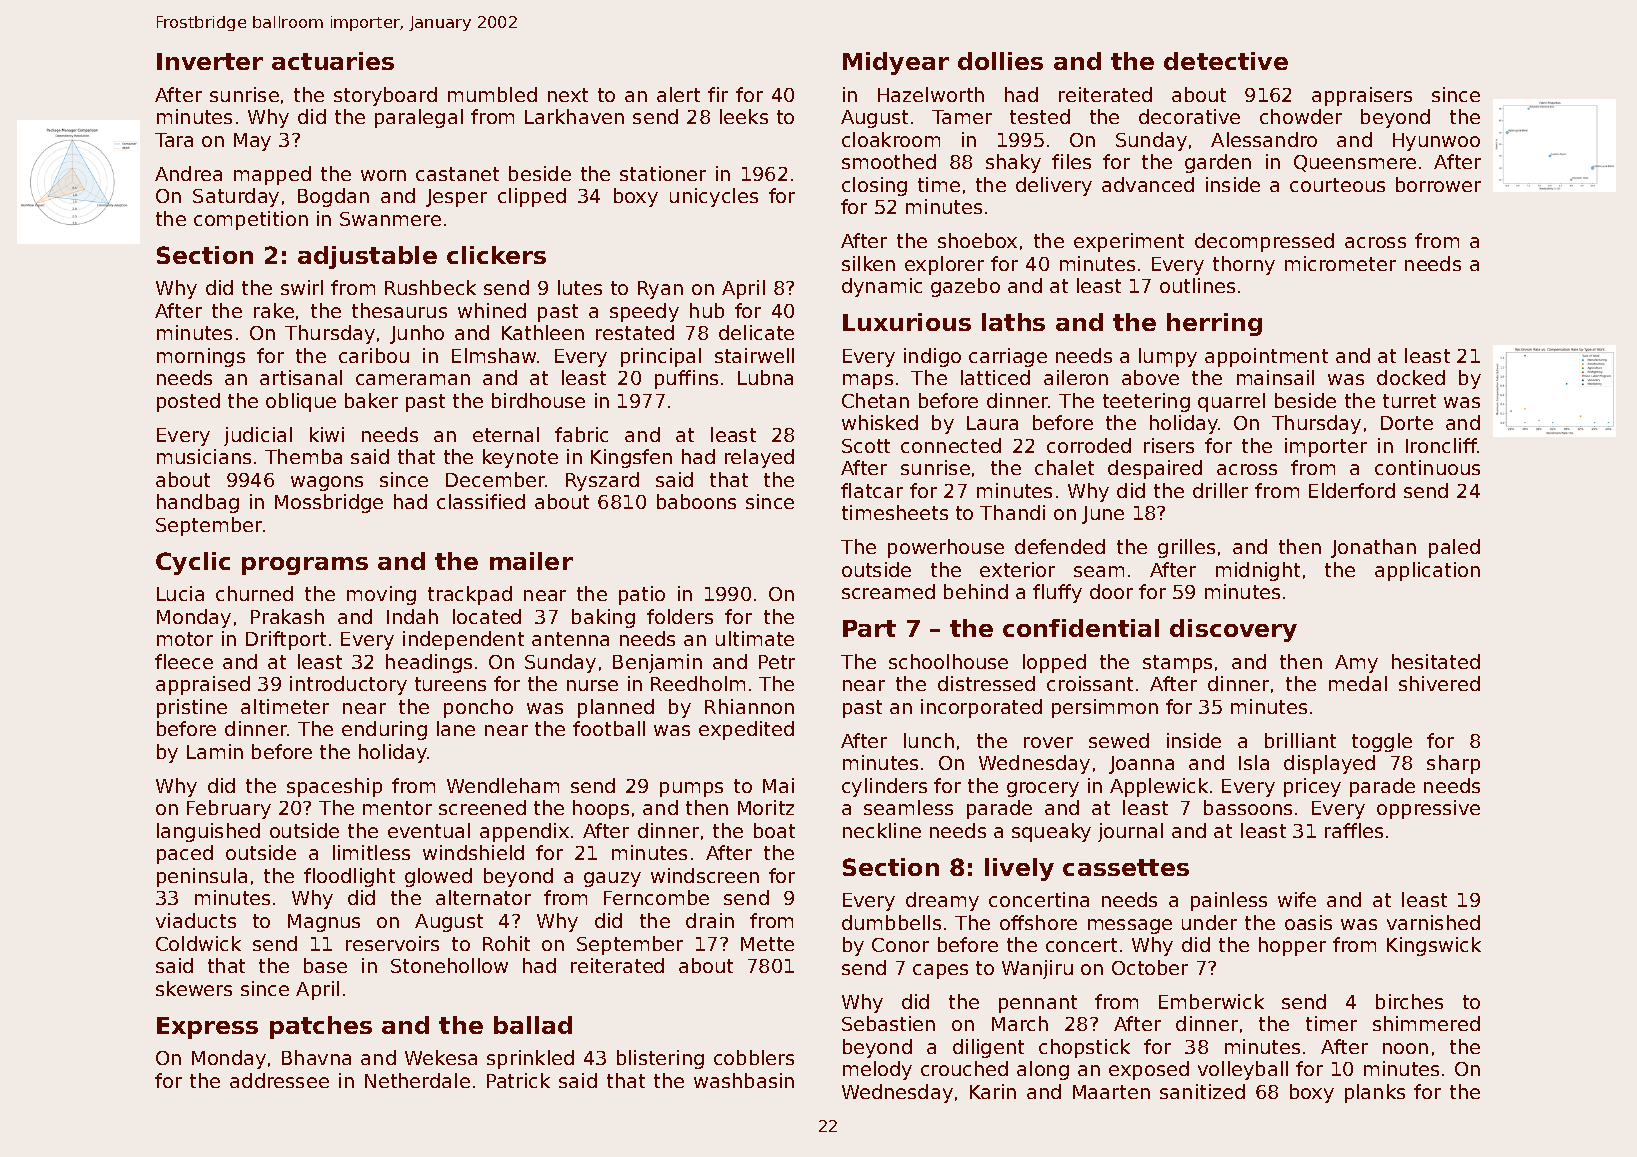 Image resolution: width=1637 pixels, height=1157 pixels. What do you see at coordinates (705, 875) in the page?
I see `windscreen` at bounding box center [705, 875].
